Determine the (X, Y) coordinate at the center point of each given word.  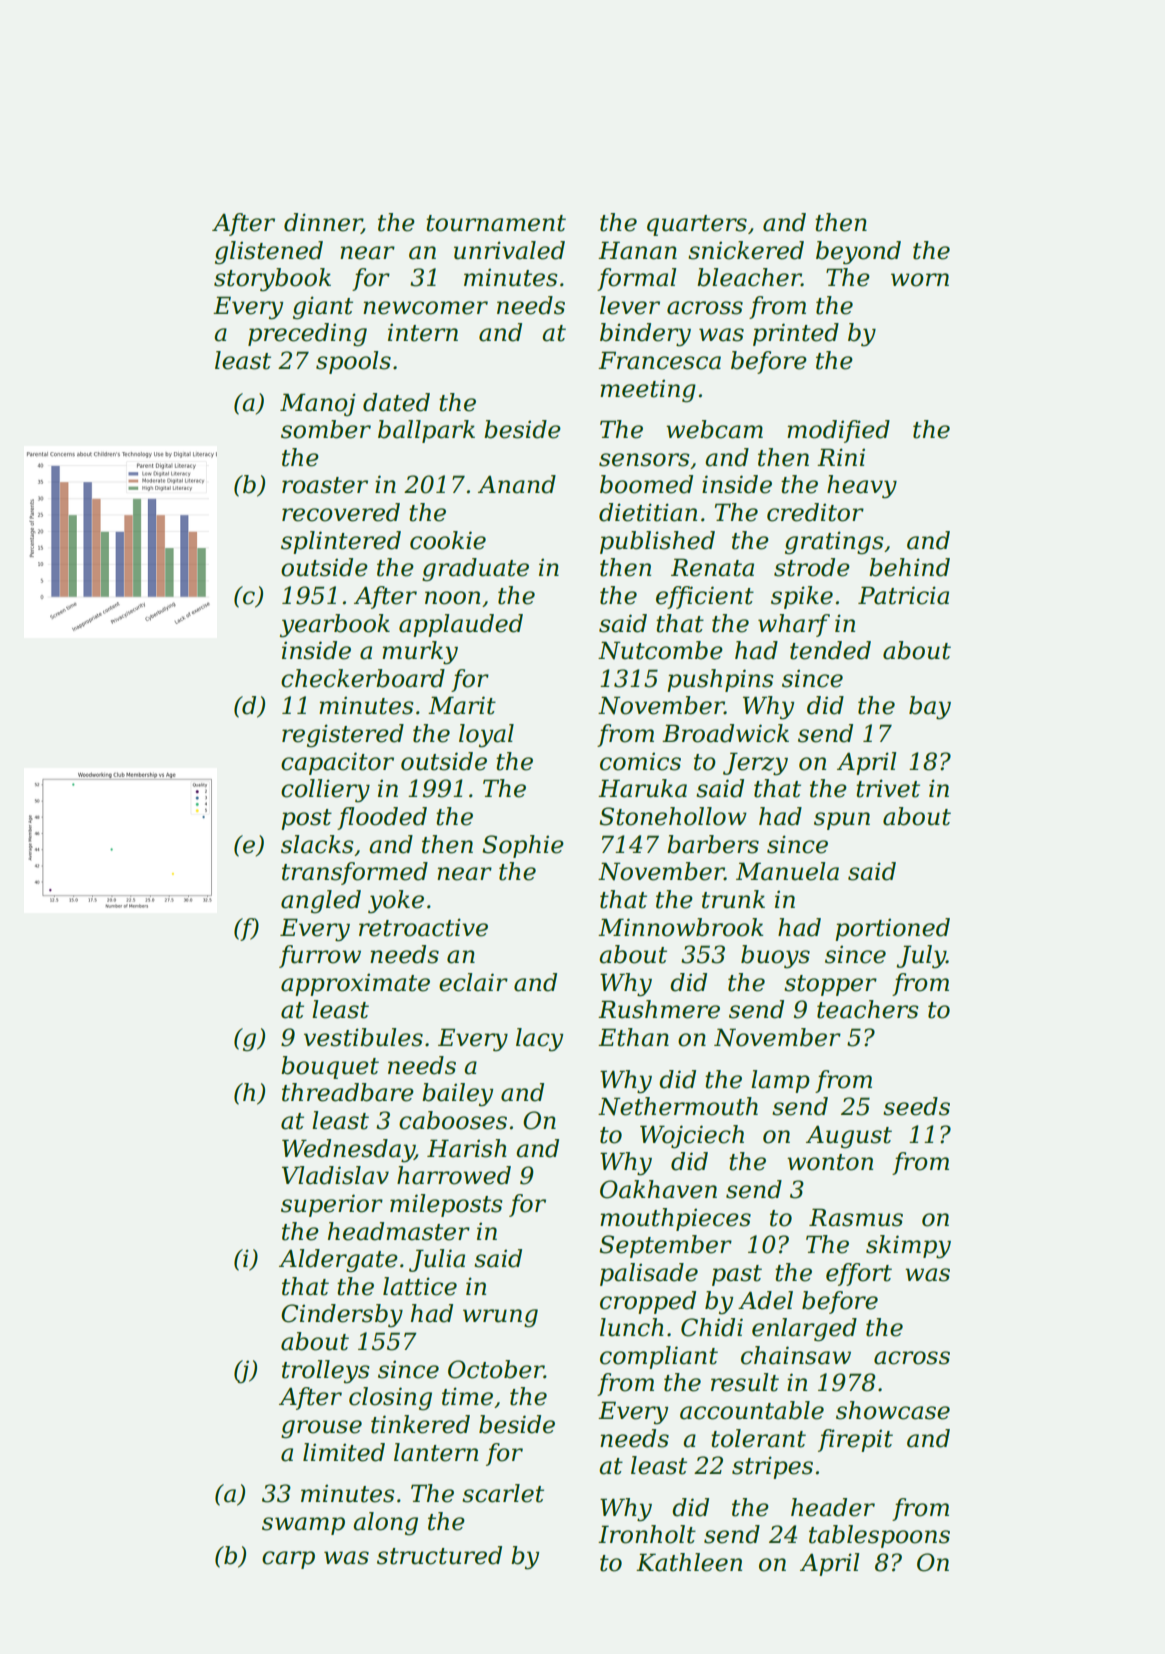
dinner (323, 223)
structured (439, 1555)
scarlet (503, 1493)
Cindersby (342, 1316)
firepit (855, 1440)
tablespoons (879, 1536)
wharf (794, 625)
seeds (916, 1106)
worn (920, 280)
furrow (320, 956)
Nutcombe (660, 650)
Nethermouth (678, 1106)
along (385, 1524)
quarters (697, 225)
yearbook (335, 626)
